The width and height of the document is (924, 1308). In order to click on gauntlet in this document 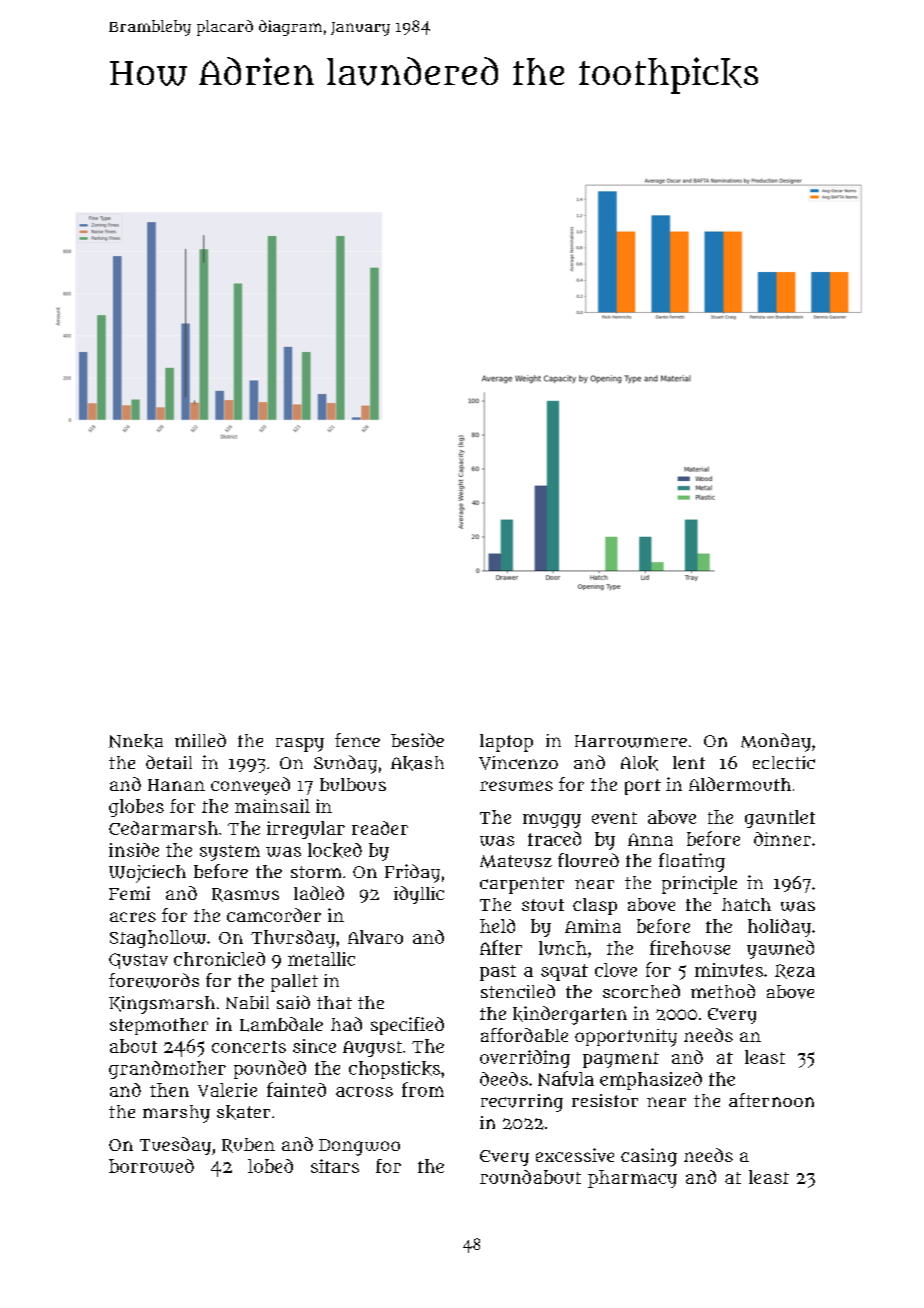, I will do `click(780, 819)`.
